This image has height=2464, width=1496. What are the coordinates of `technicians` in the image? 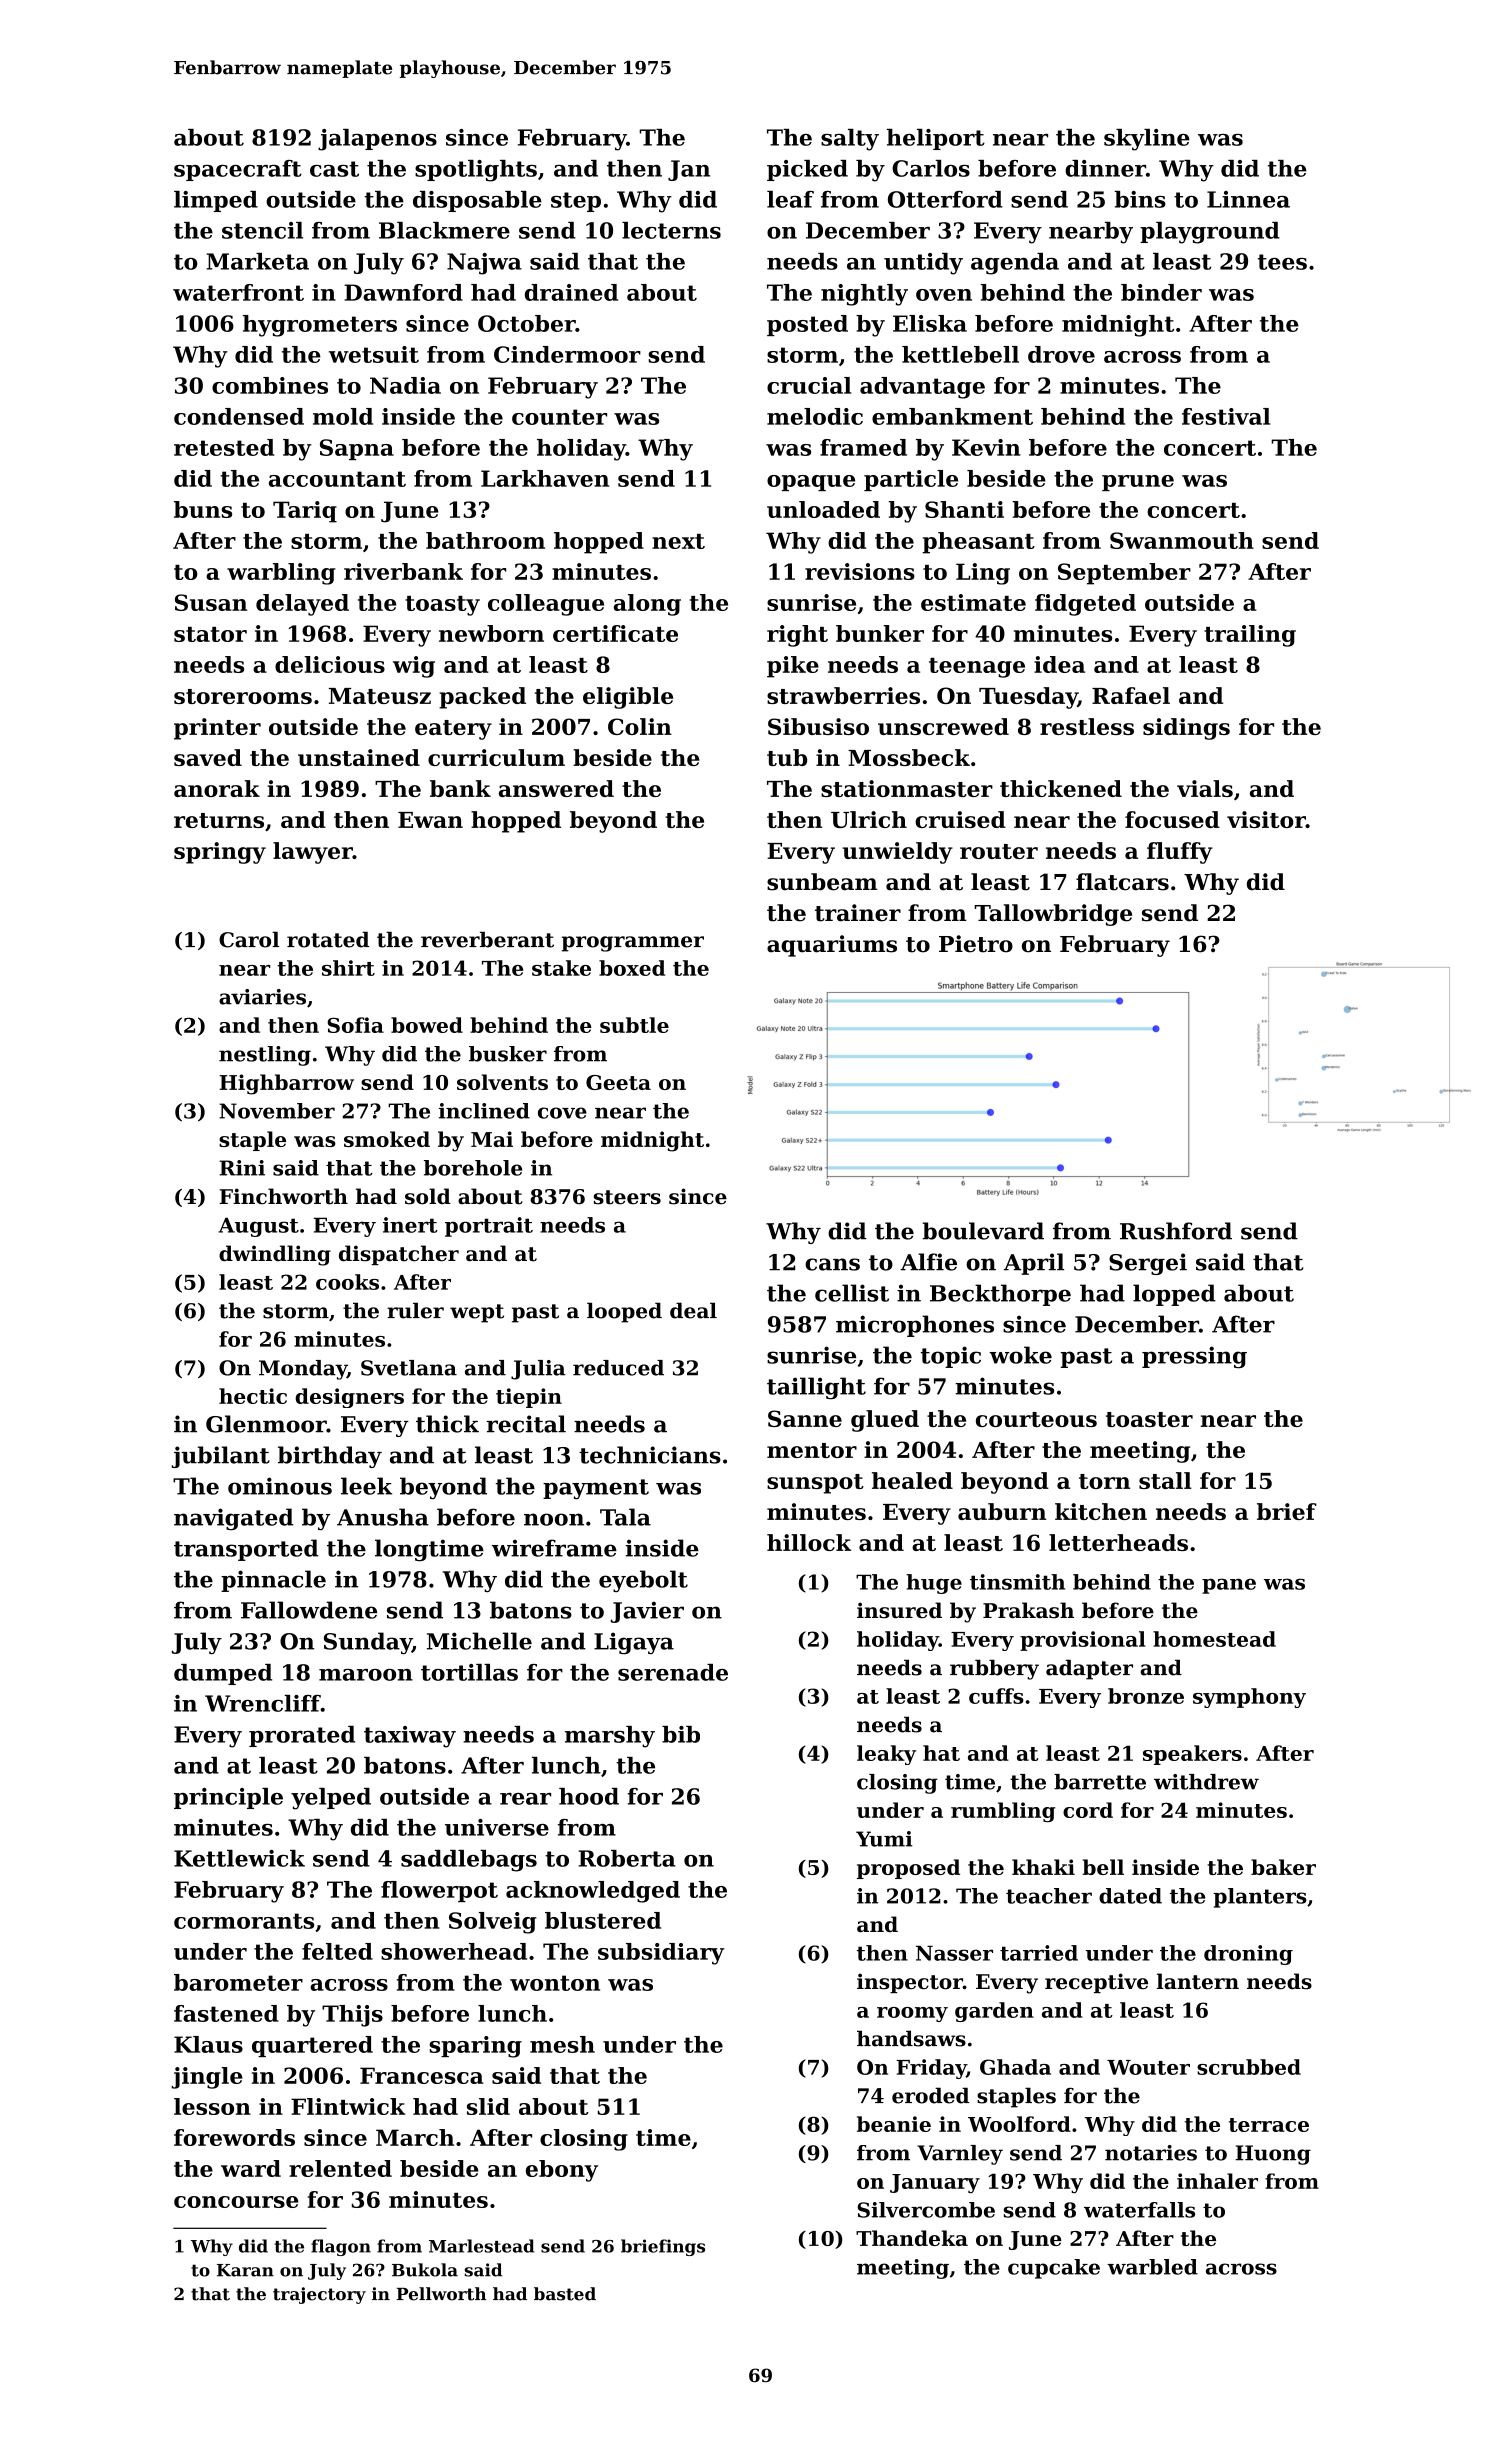 It's located at (650, 1455).
